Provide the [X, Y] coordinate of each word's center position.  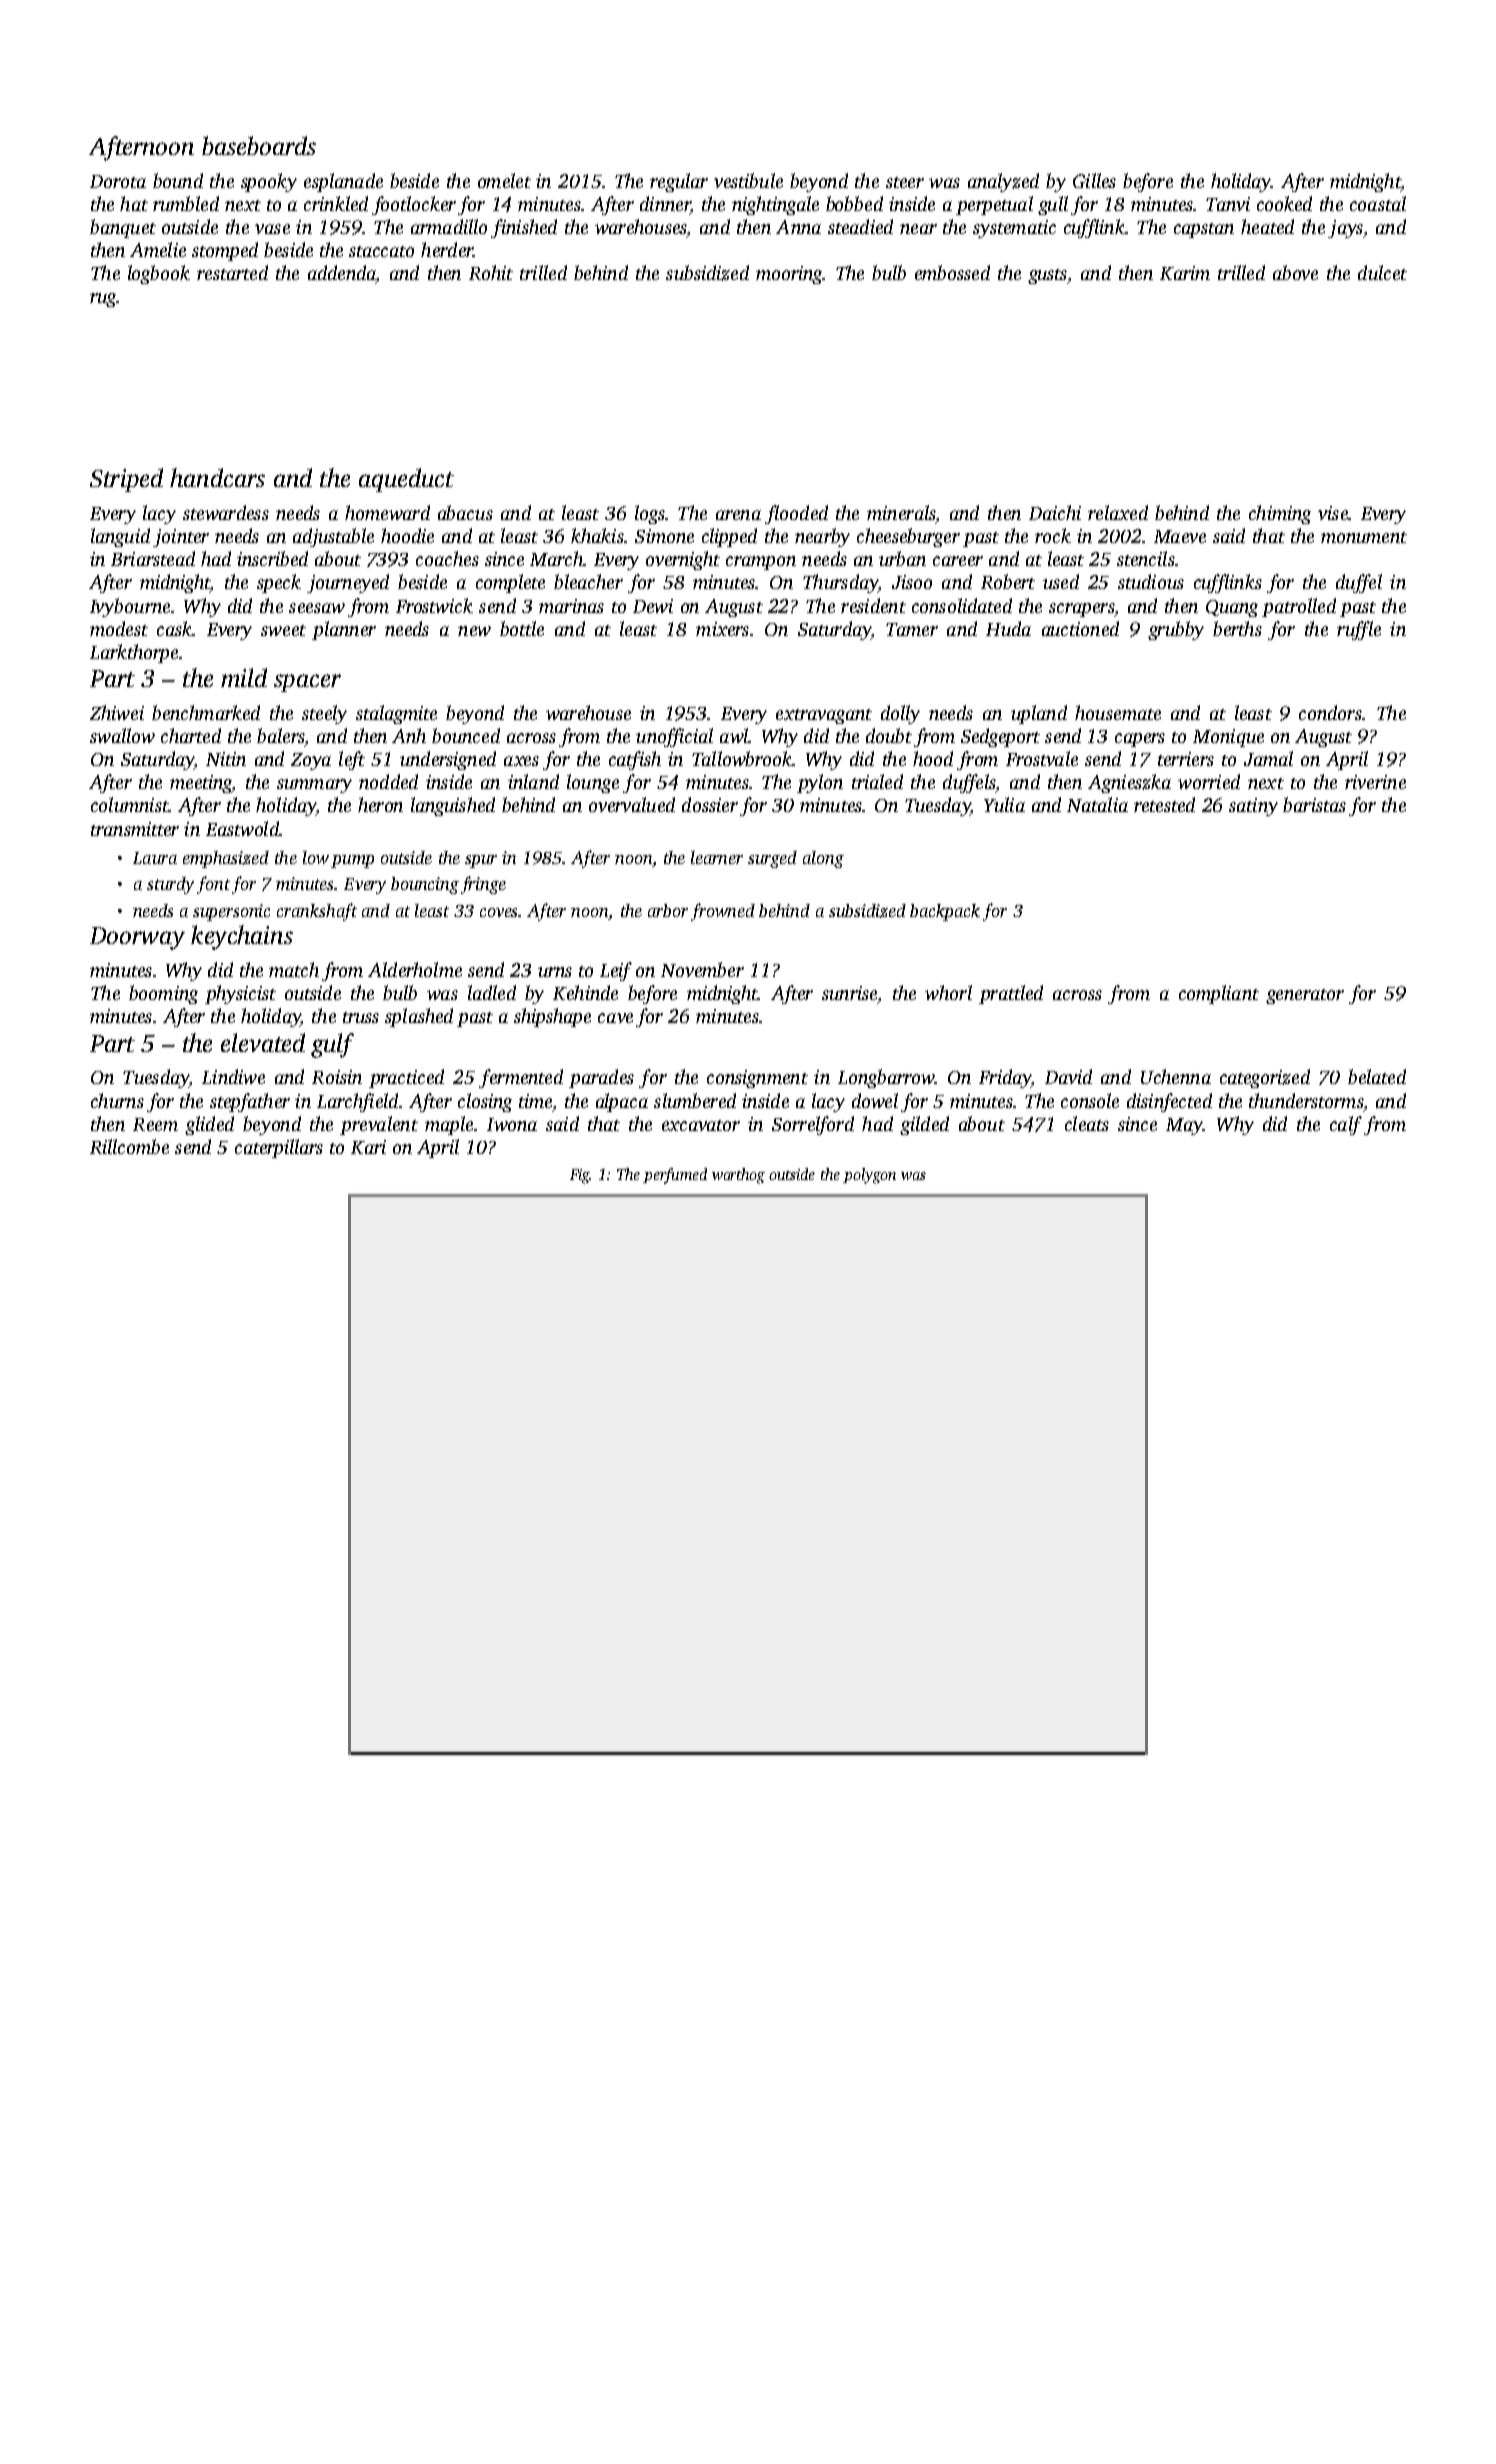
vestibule [748, 180]
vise [1333, 513]
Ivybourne [130, 607]
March [556, 558]
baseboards [259, 145]
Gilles [1094, 180]
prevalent [379, 1125]
